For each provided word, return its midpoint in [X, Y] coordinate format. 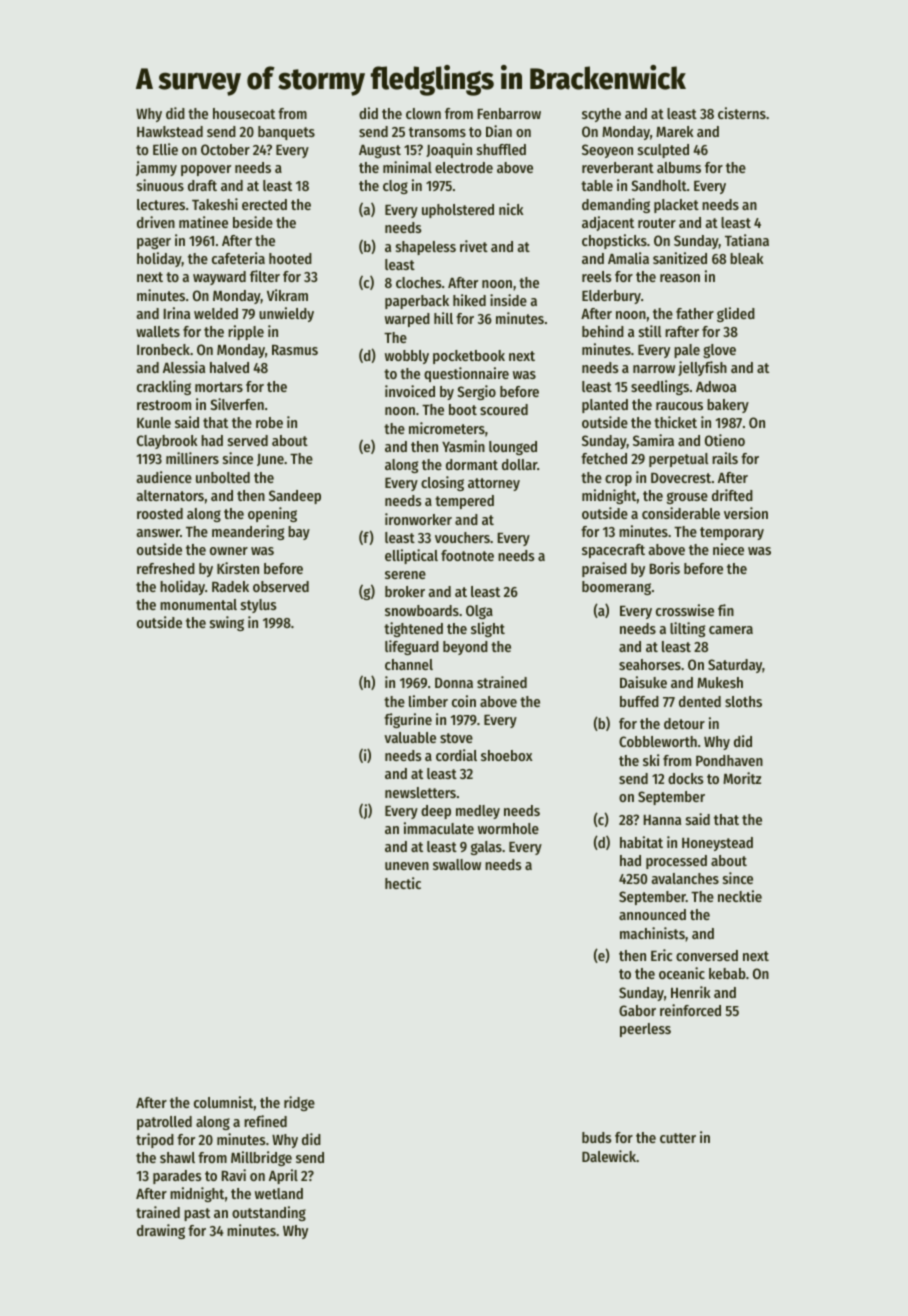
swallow [457, 864]
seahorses [650, 664]
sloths [743, 701]
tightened [413, 629]
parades [177, 1177]
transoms [437, 132]
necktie [740, 896]
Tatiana [747, 240]
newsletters [420, 792]
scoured [504, 409]
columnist [224, 1102]
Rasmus [295, 350]
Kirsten [238, 568]
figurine [408, 720]
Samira [653, 440]
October [225, 149]
